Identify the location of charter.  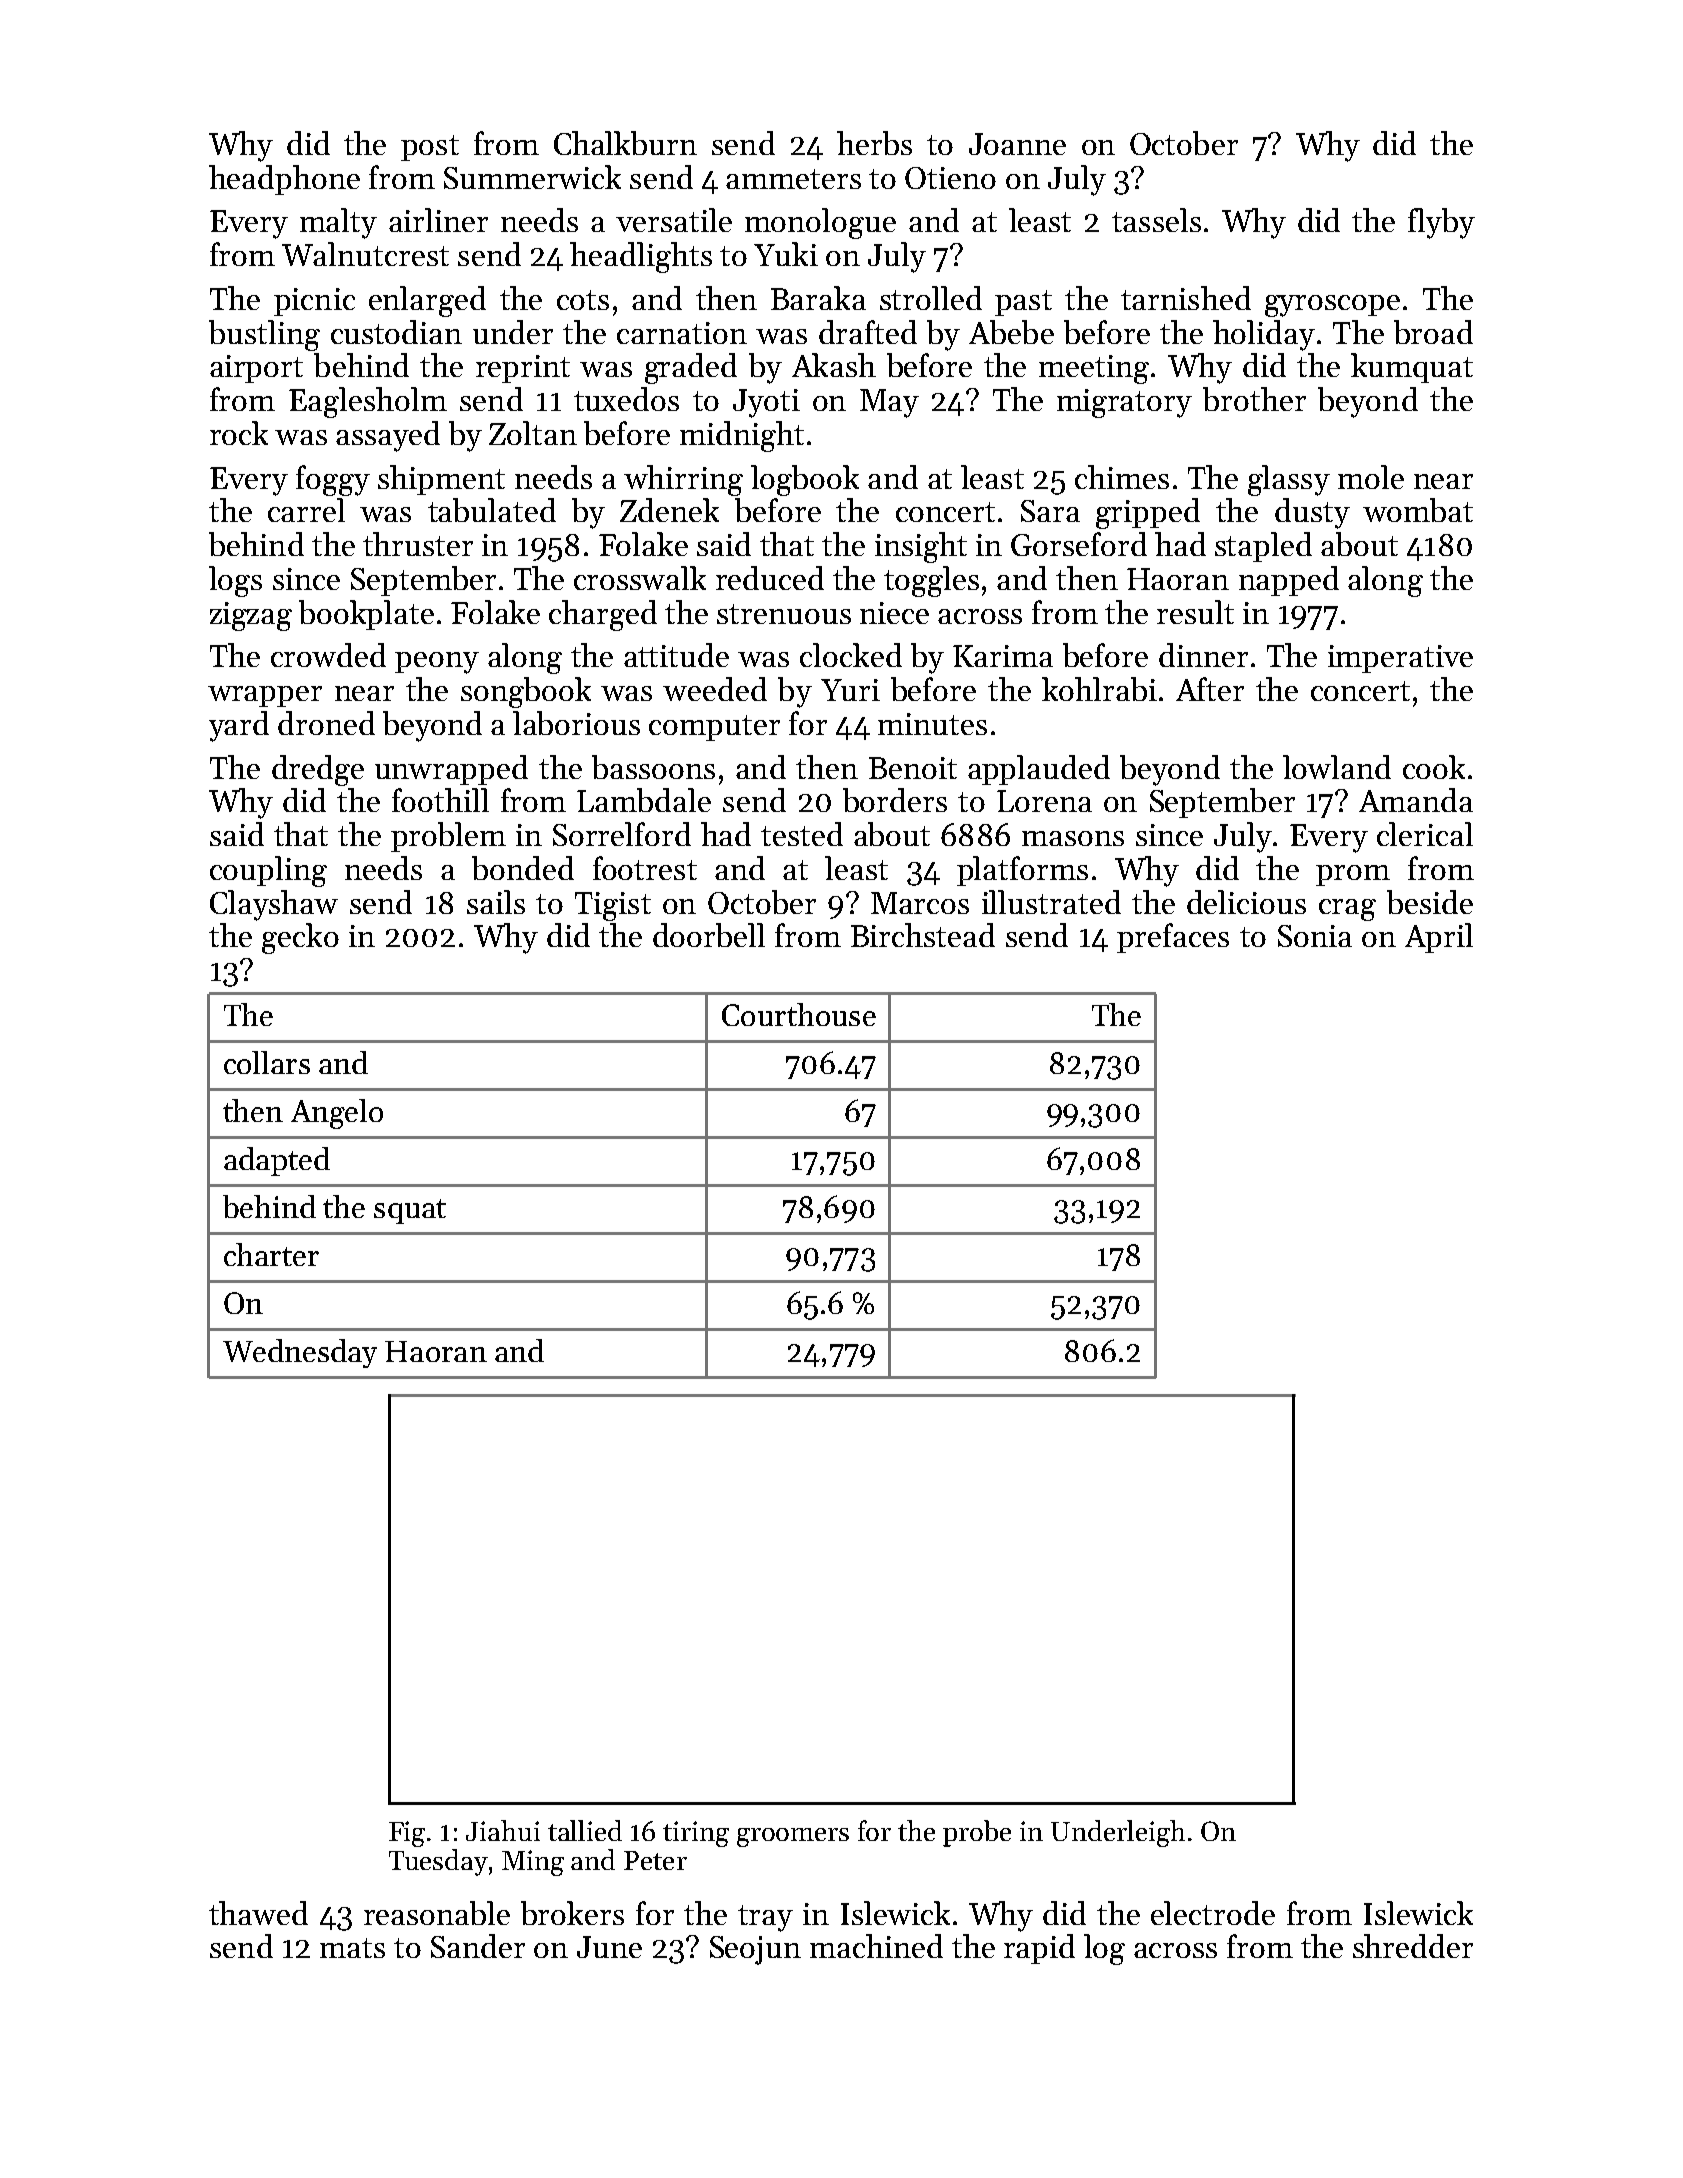
(271, 1254).
